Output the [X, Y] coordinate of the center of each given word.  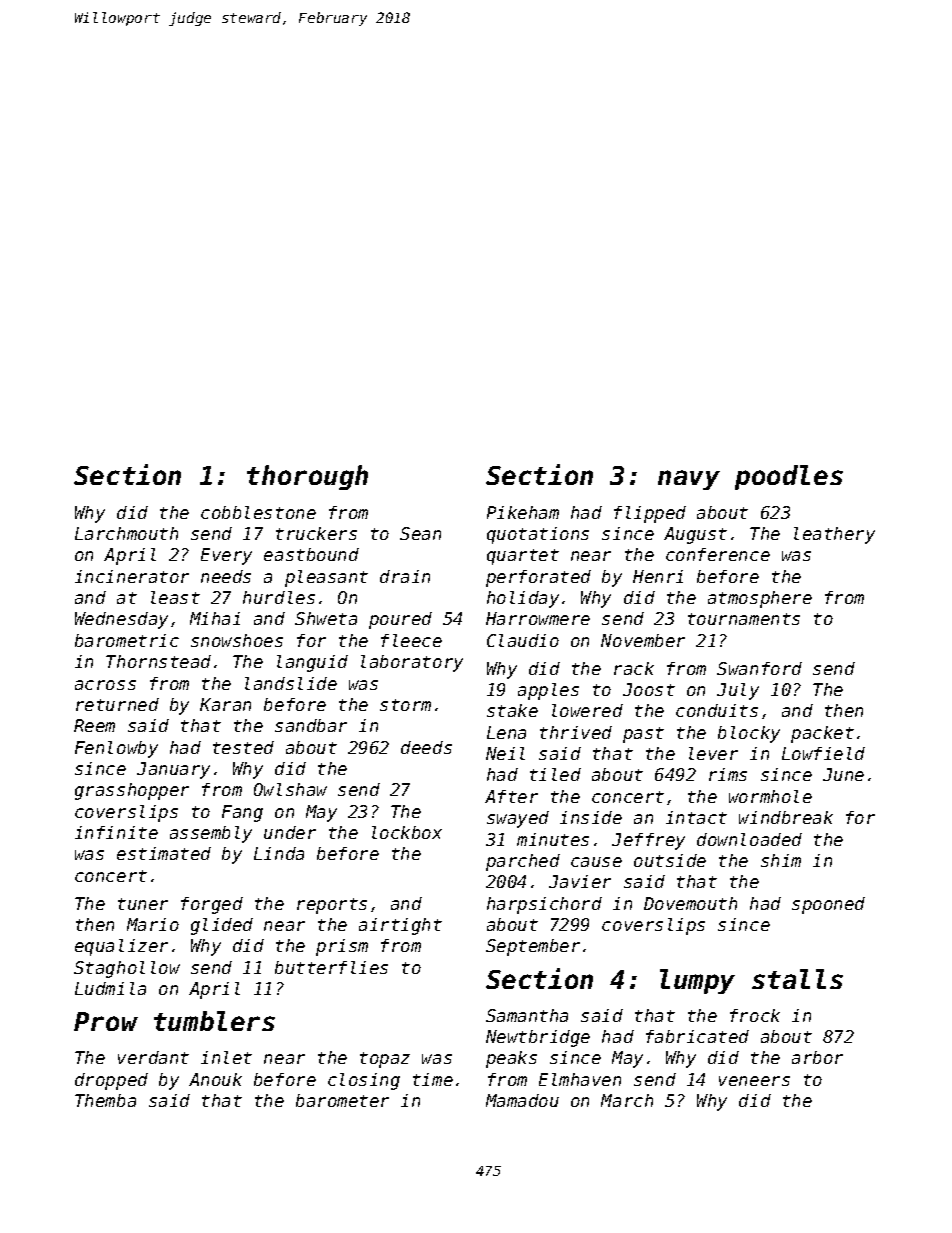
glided [222, 926]
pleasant [326, 578]
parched [523, 862]
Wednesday [121, 620]
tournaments [744, 619]
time [433, 1079]
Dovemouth [690, 903]
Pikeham [523, 512]
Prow [106, 1021]
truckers [316, 533]
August [695, 535]
